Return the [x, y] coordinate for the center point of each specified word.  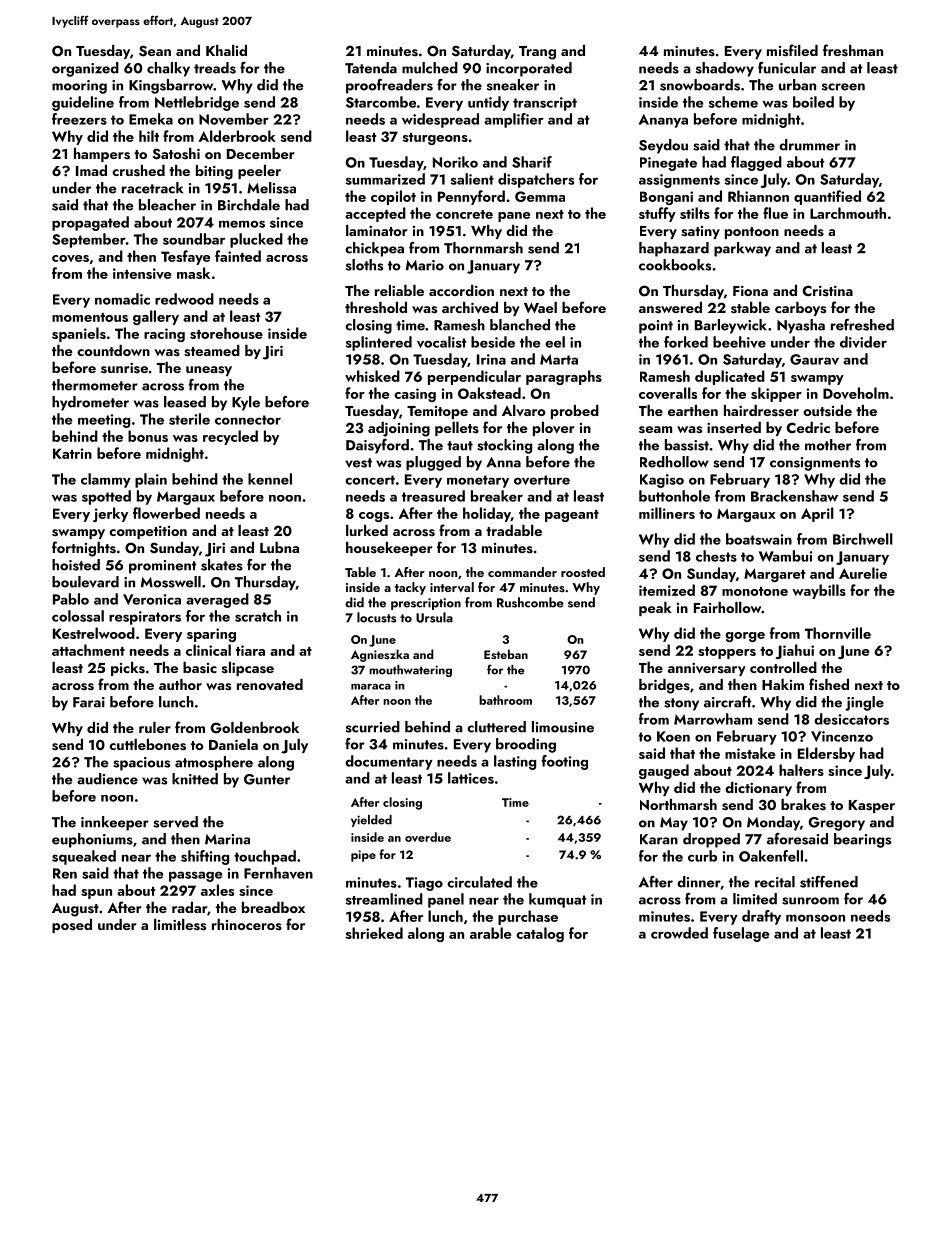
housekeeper [389, 549]
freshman [853, 50]
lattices [471, 778]
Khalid [226, 50]
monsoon [815, 918]
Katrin [72, 453]
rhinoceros [247, 925]
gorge [745, 637]
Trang [537, 53]
